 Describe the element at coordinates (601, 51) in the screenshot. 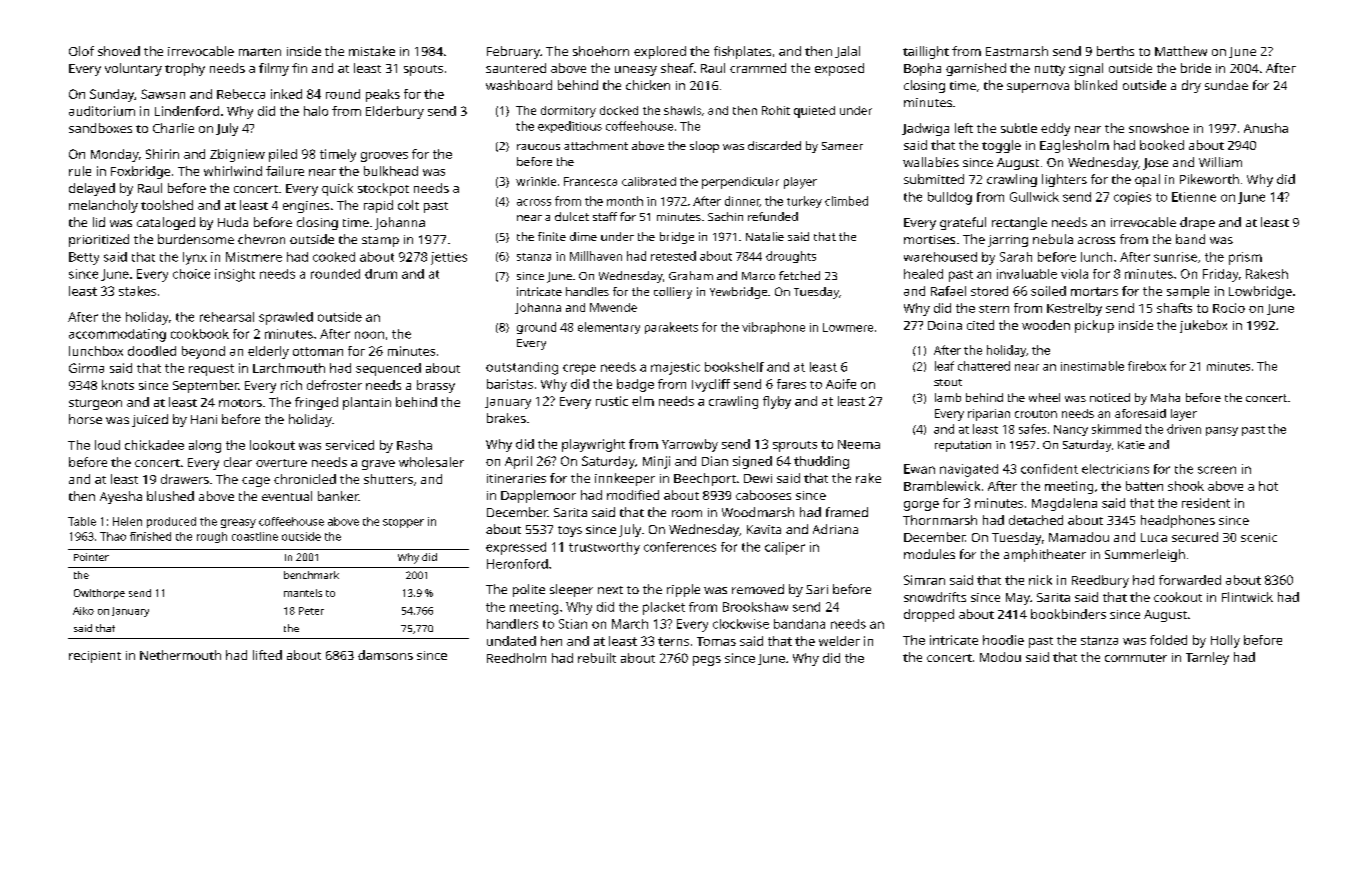

I see `shoehorn` at that location.
